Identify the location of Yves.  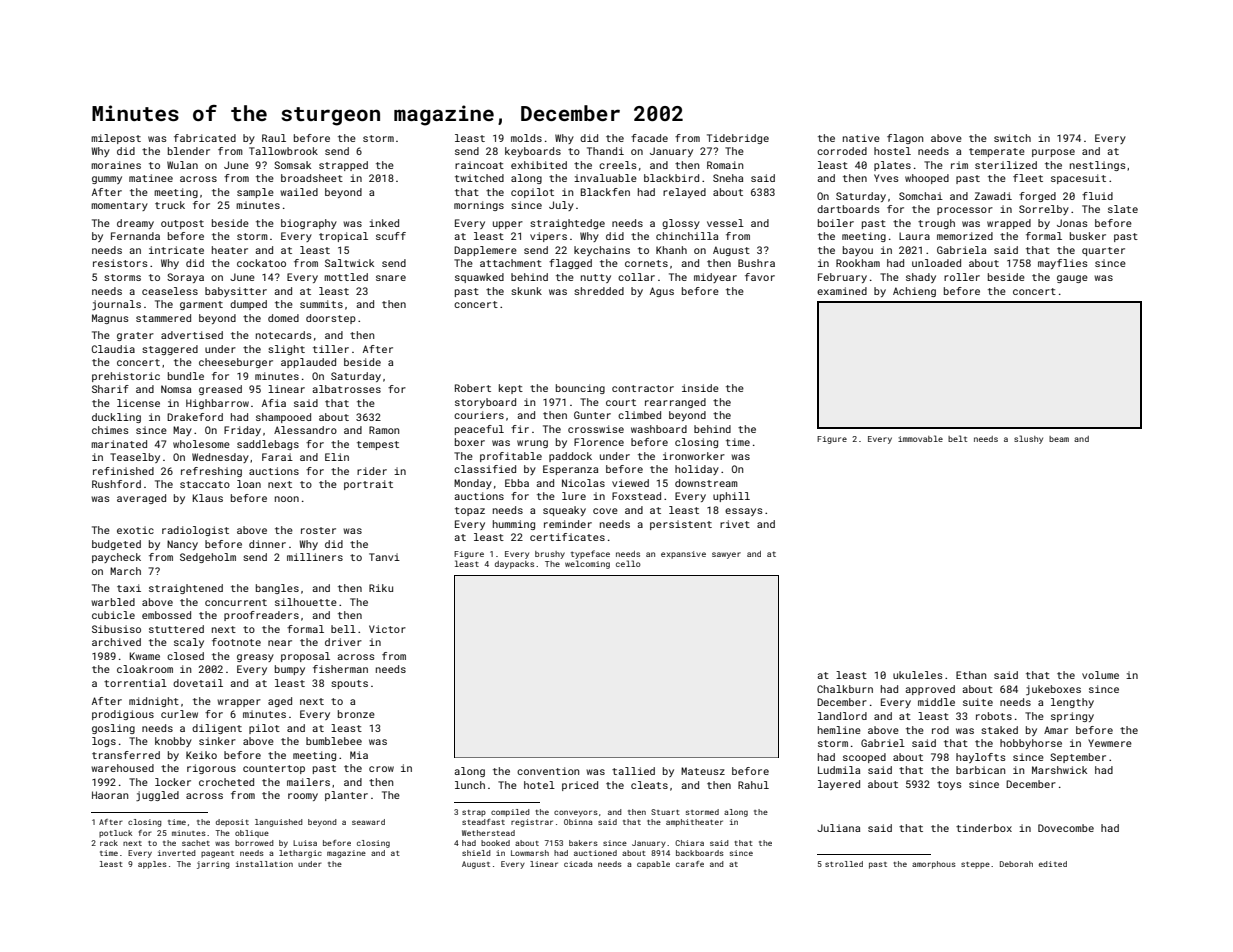
(886, 178).
